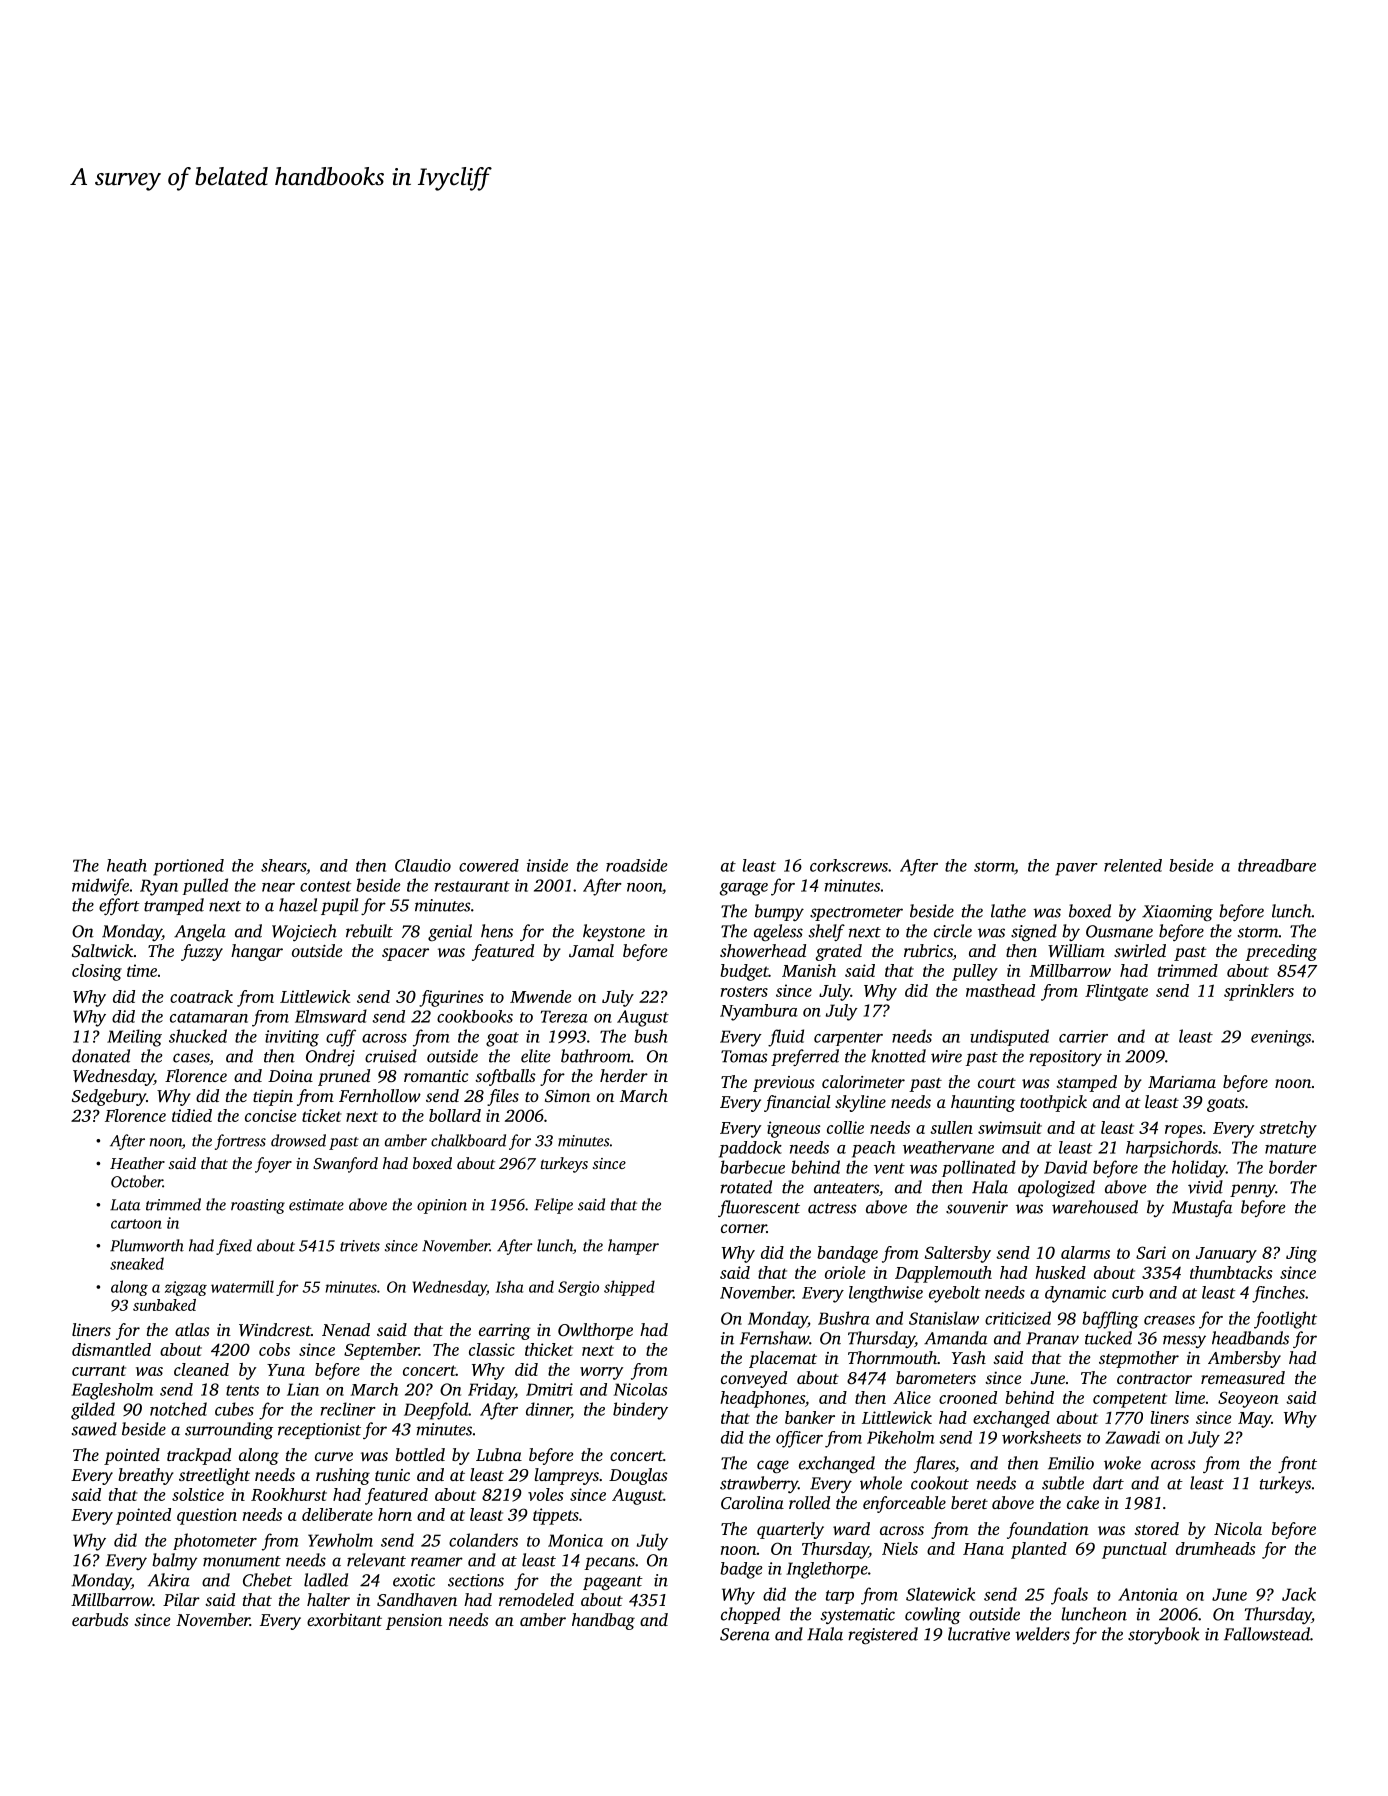 The height and width of the screenshot is (1796, 1388). Describe the element at coordinates (883, 1635) in the screenshot. I see `registered` at that location.
